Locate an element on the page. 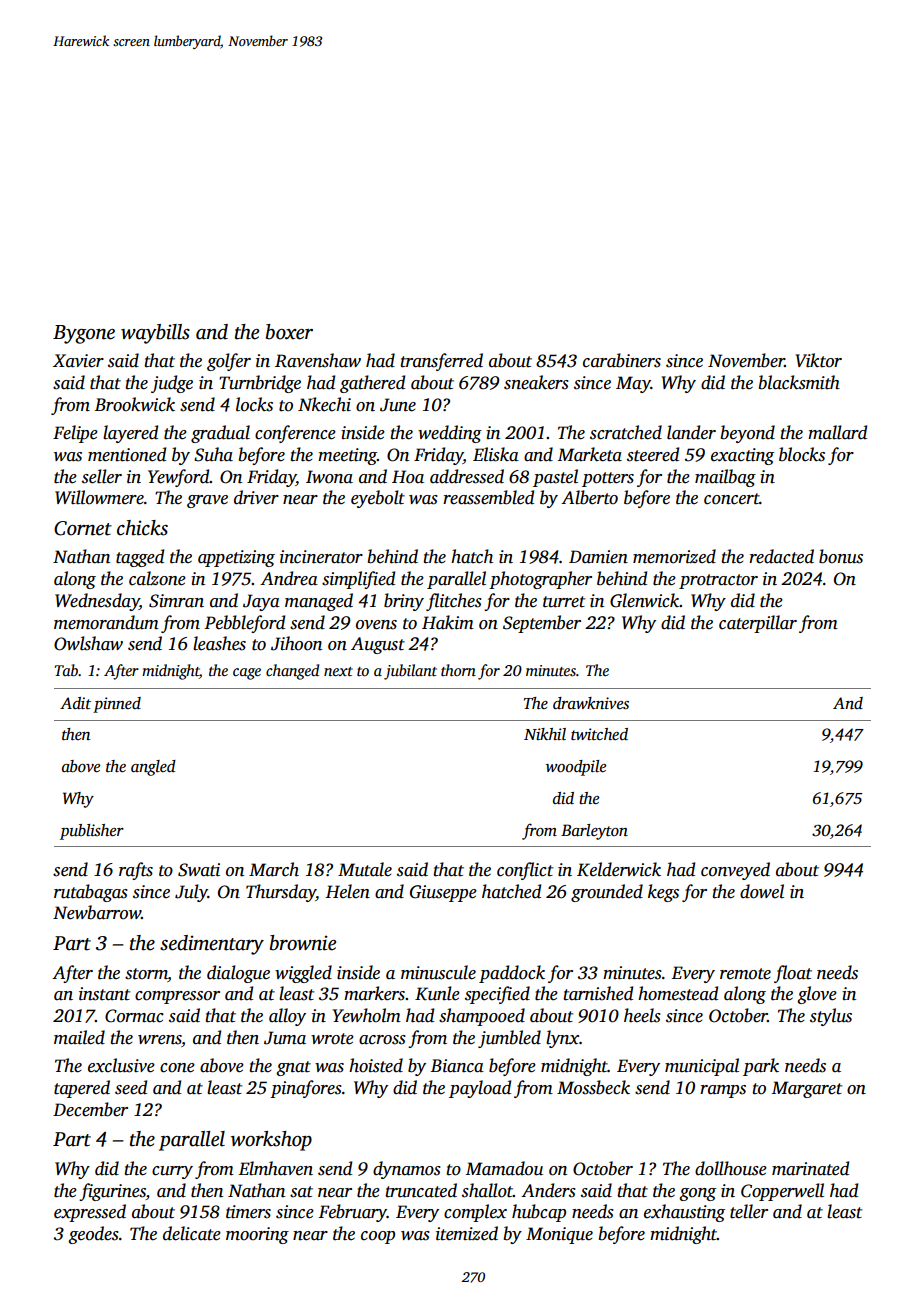 The width and height of the document is (924, 1308). simplified is located at coordinates (358, 580).
